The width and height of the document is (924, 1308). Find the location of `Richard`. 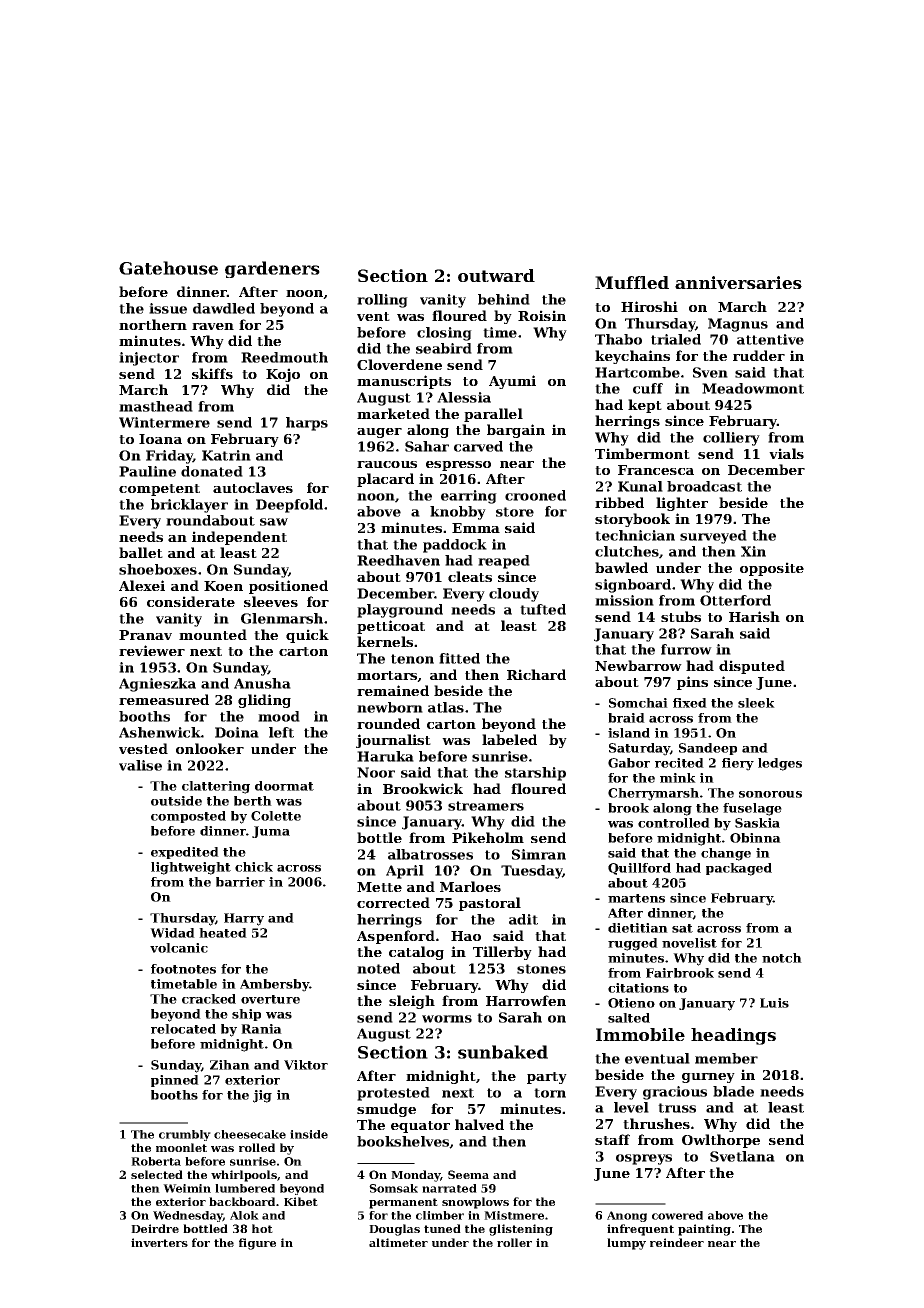

Richard is located at coordinates (536, 674).
